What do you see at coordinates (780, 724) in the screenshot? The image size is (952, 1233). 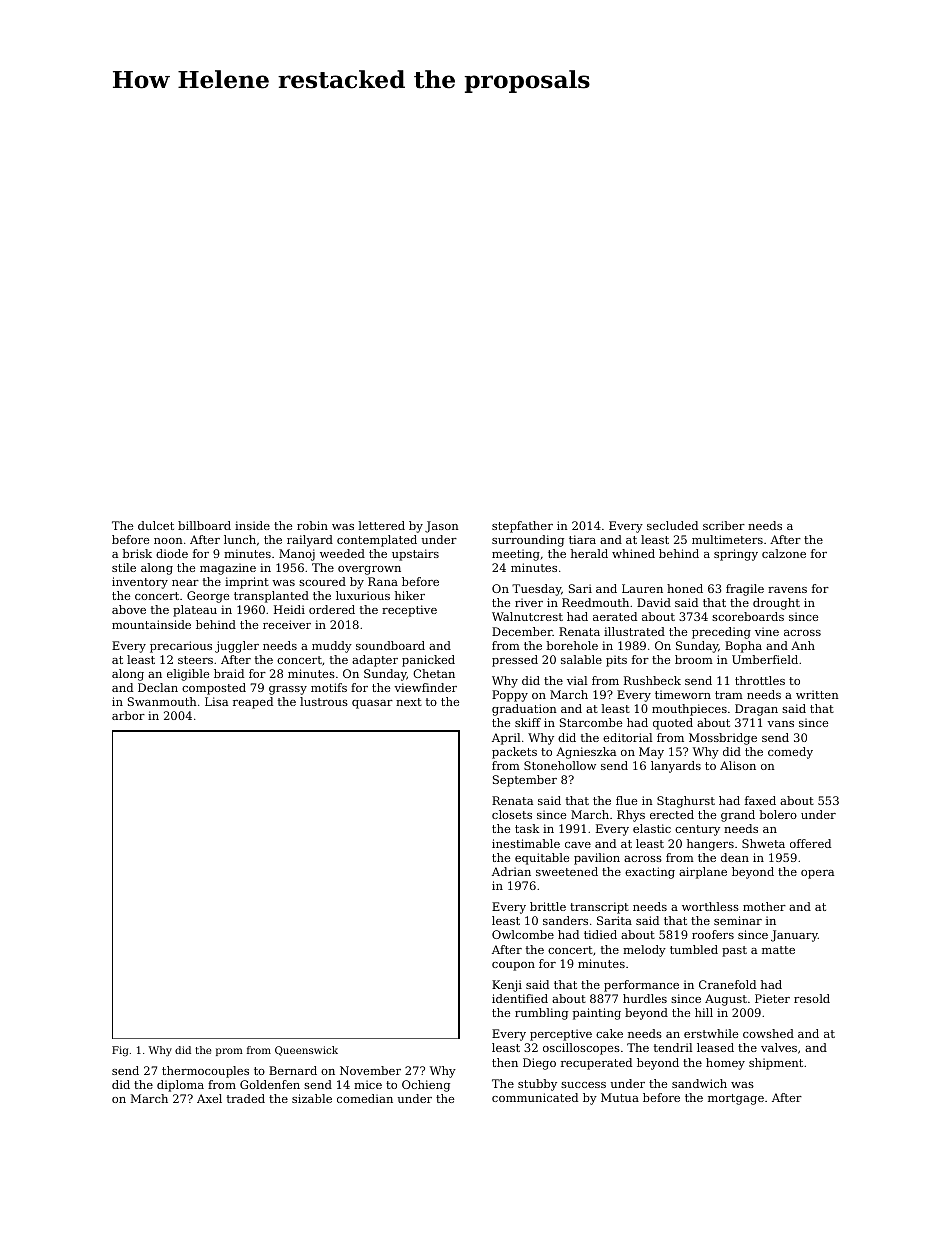 I see `vans` at bounding box center [780, 724].
